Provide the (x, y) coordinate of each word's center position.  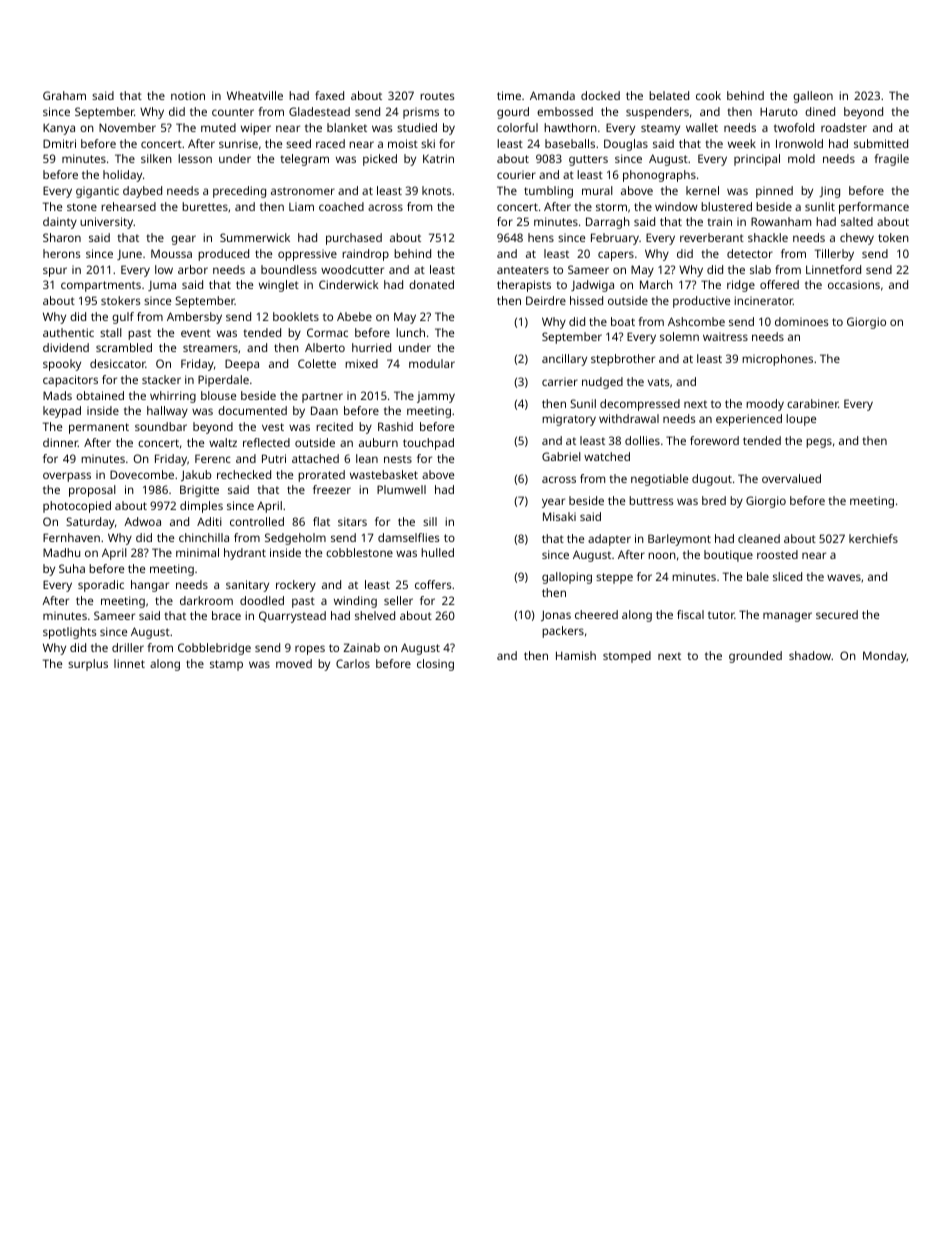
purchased (354, 239)
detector (750, 253)
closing (435, 665)
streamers (210, 348)
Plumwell (401, 489)
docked (600, 95)
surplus (88, 665)
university (106, 223)
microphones (777, 360)
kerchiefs (873, 538)
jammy (436, 397)
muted (218, 127)
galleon (813, 97)
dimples (201, 507)
